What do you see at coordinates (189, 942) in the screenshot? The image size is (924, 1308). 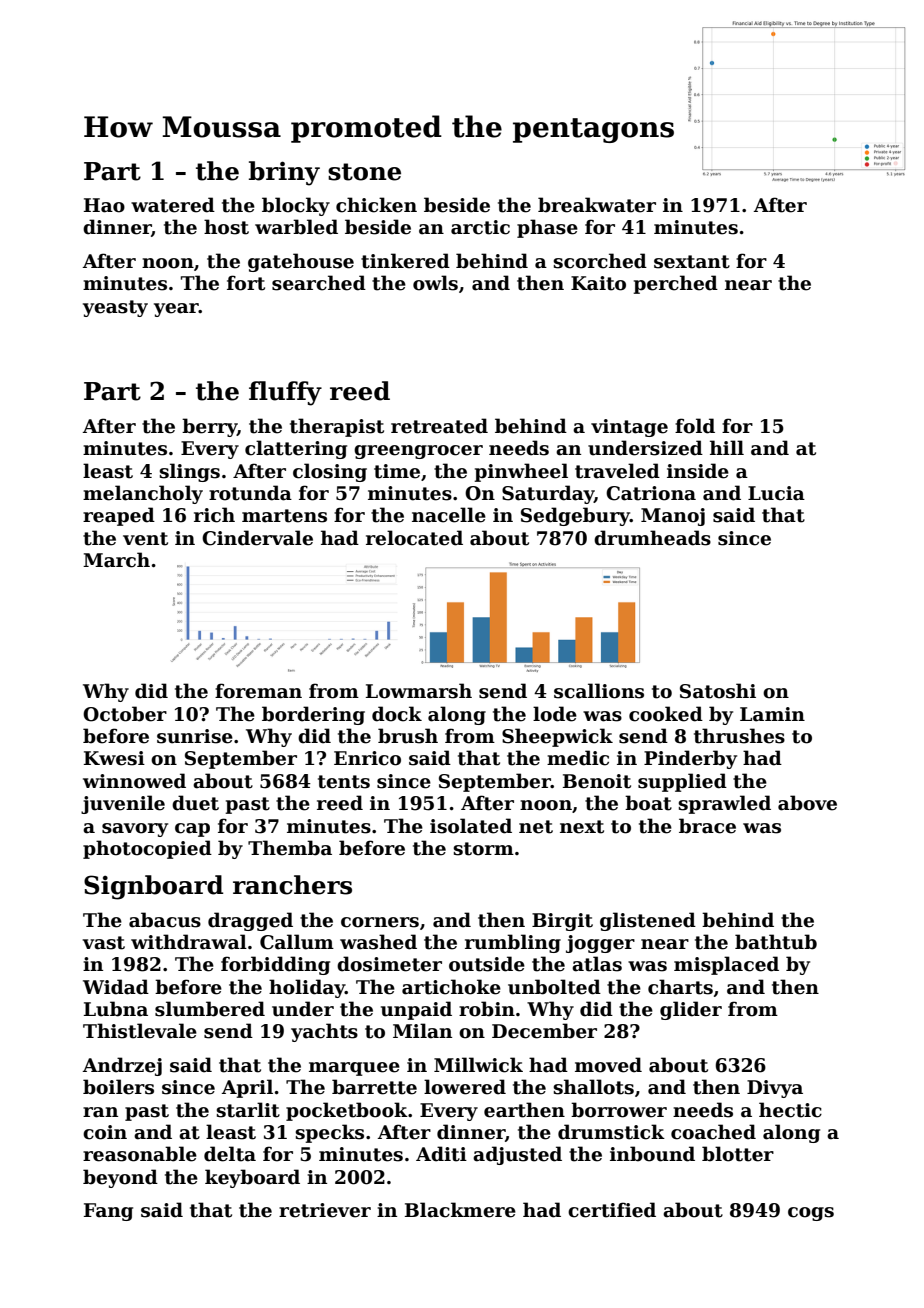 I see `withdrawal` at bounding box center [189, 942].
